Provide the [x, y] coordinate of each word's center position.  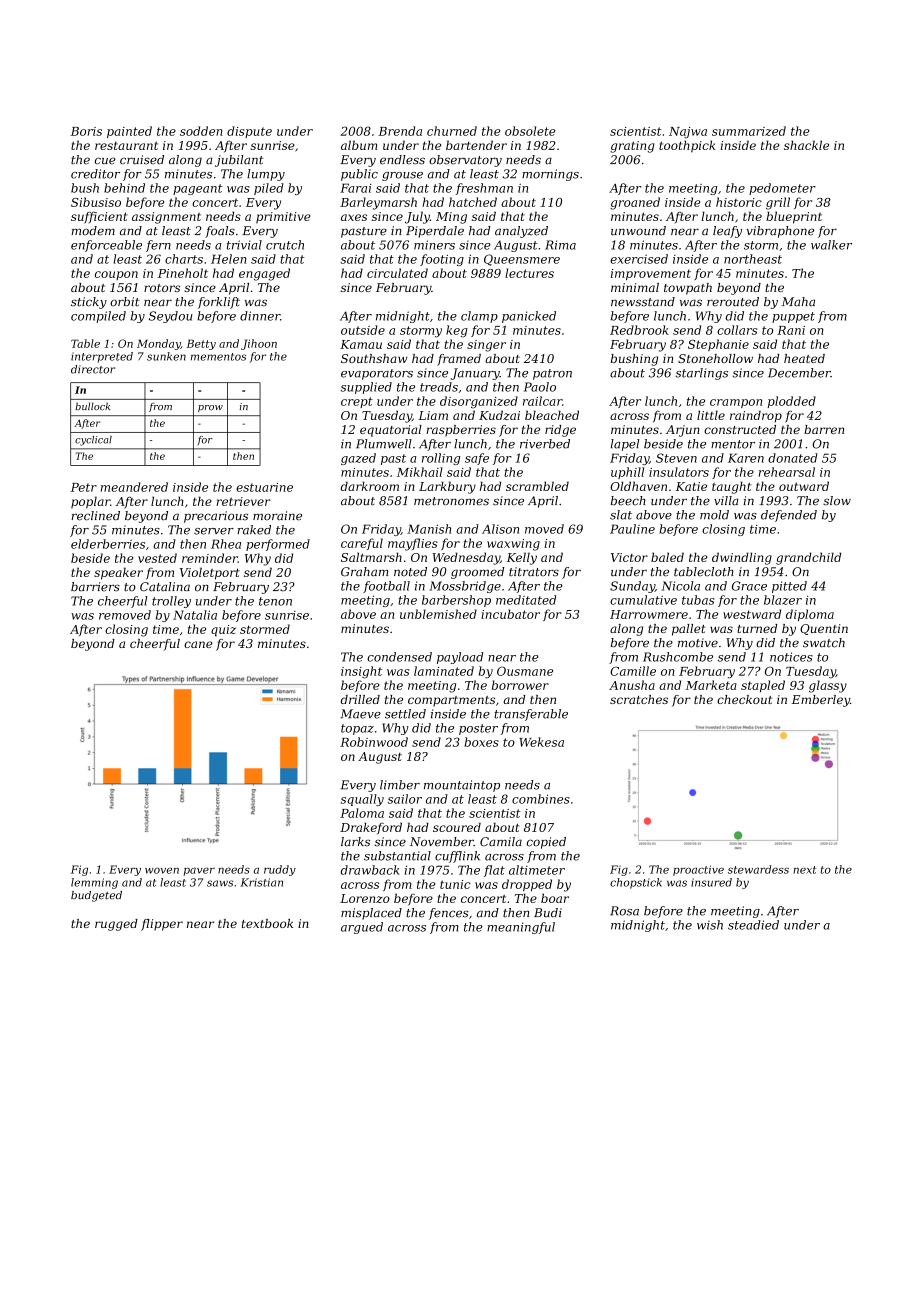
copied [546, 843]
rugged [116, 925]
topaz [357, 729]
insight [361, 672]
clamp [479, 317]
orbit [125, 302]
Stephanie [718, 345]
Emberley [821, 701]
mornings [550, 175]
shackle [806, 145]
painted [129, 132]
